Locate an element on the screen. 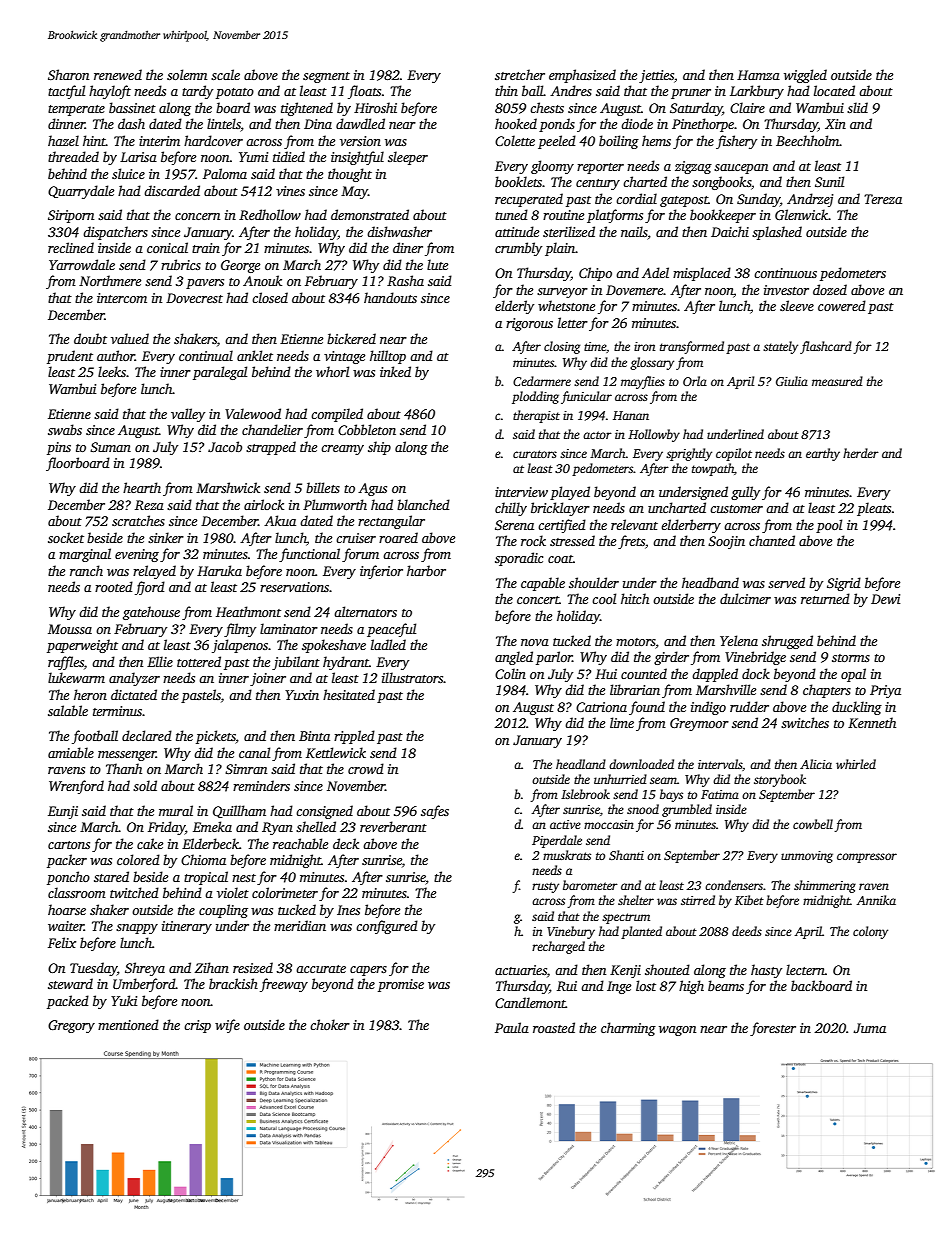 This screenshot has width=952, height=1233. Gregory is located at coordinates (71, 1026).
